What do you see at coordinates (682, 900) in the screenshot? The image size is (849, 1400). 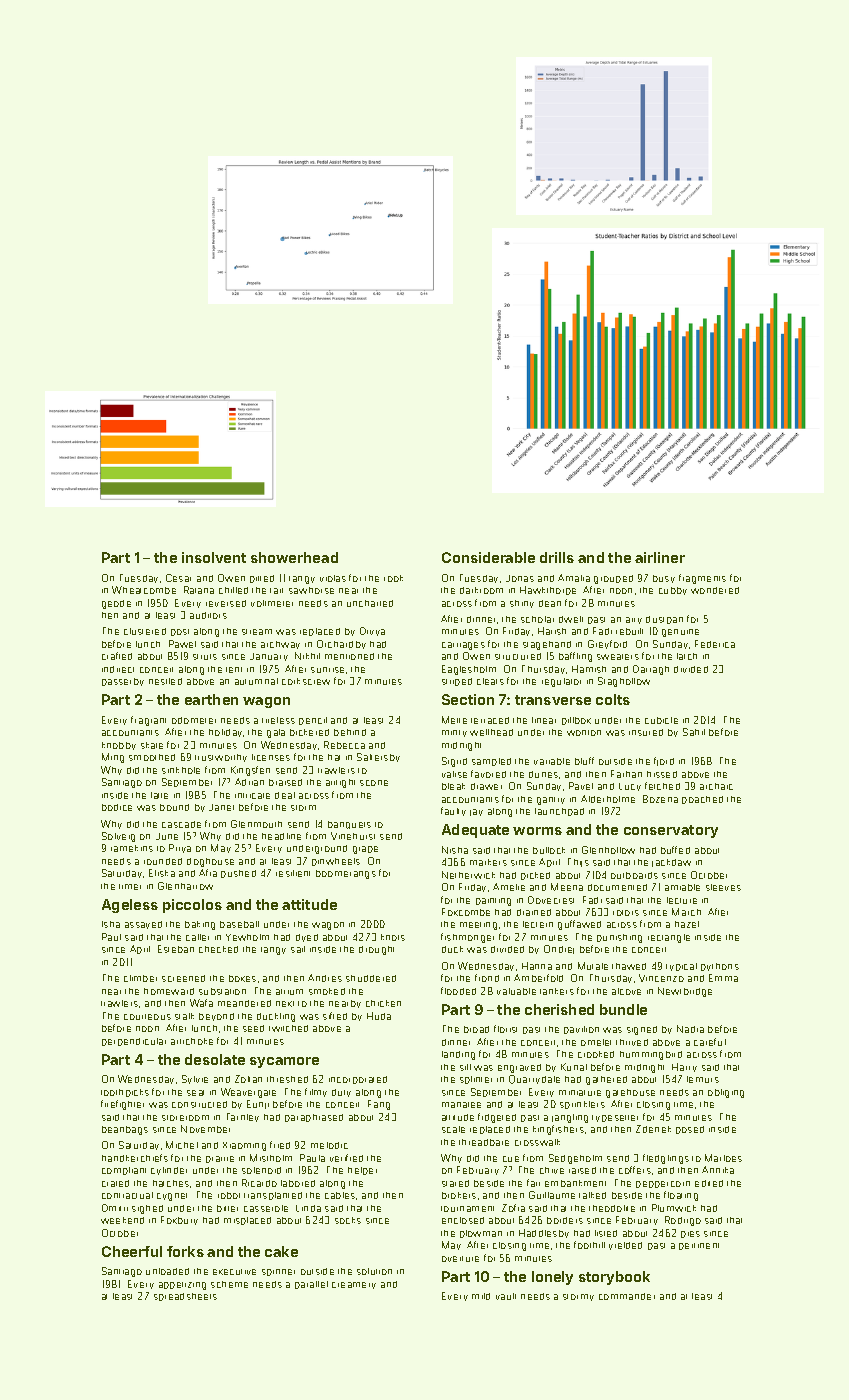 I see `lecture` at bounding box center [682, 900].
